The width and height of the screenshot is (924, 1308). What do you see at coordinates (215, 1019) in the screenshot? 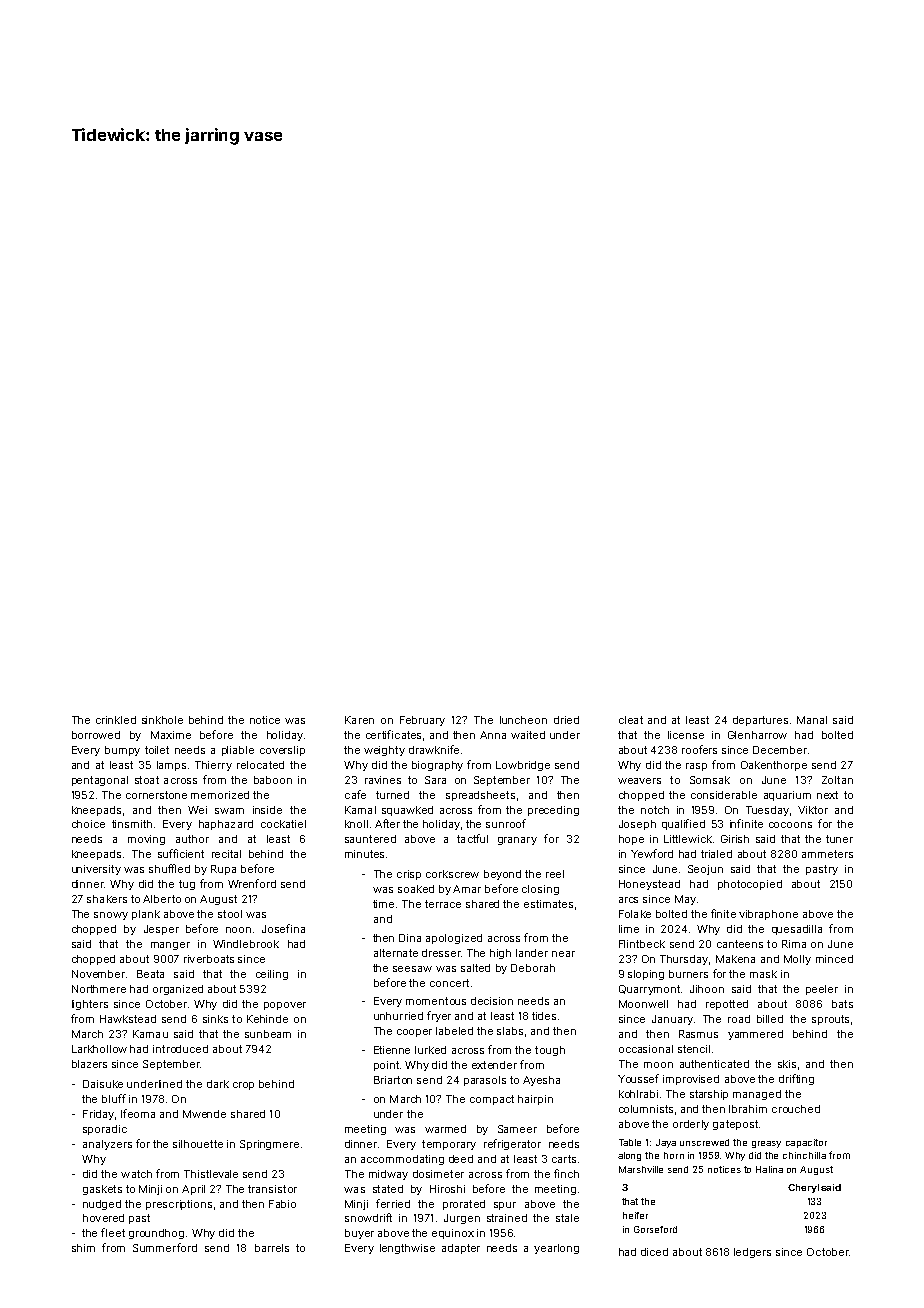
I see `sinks` at bounding box center [215, 1019].
